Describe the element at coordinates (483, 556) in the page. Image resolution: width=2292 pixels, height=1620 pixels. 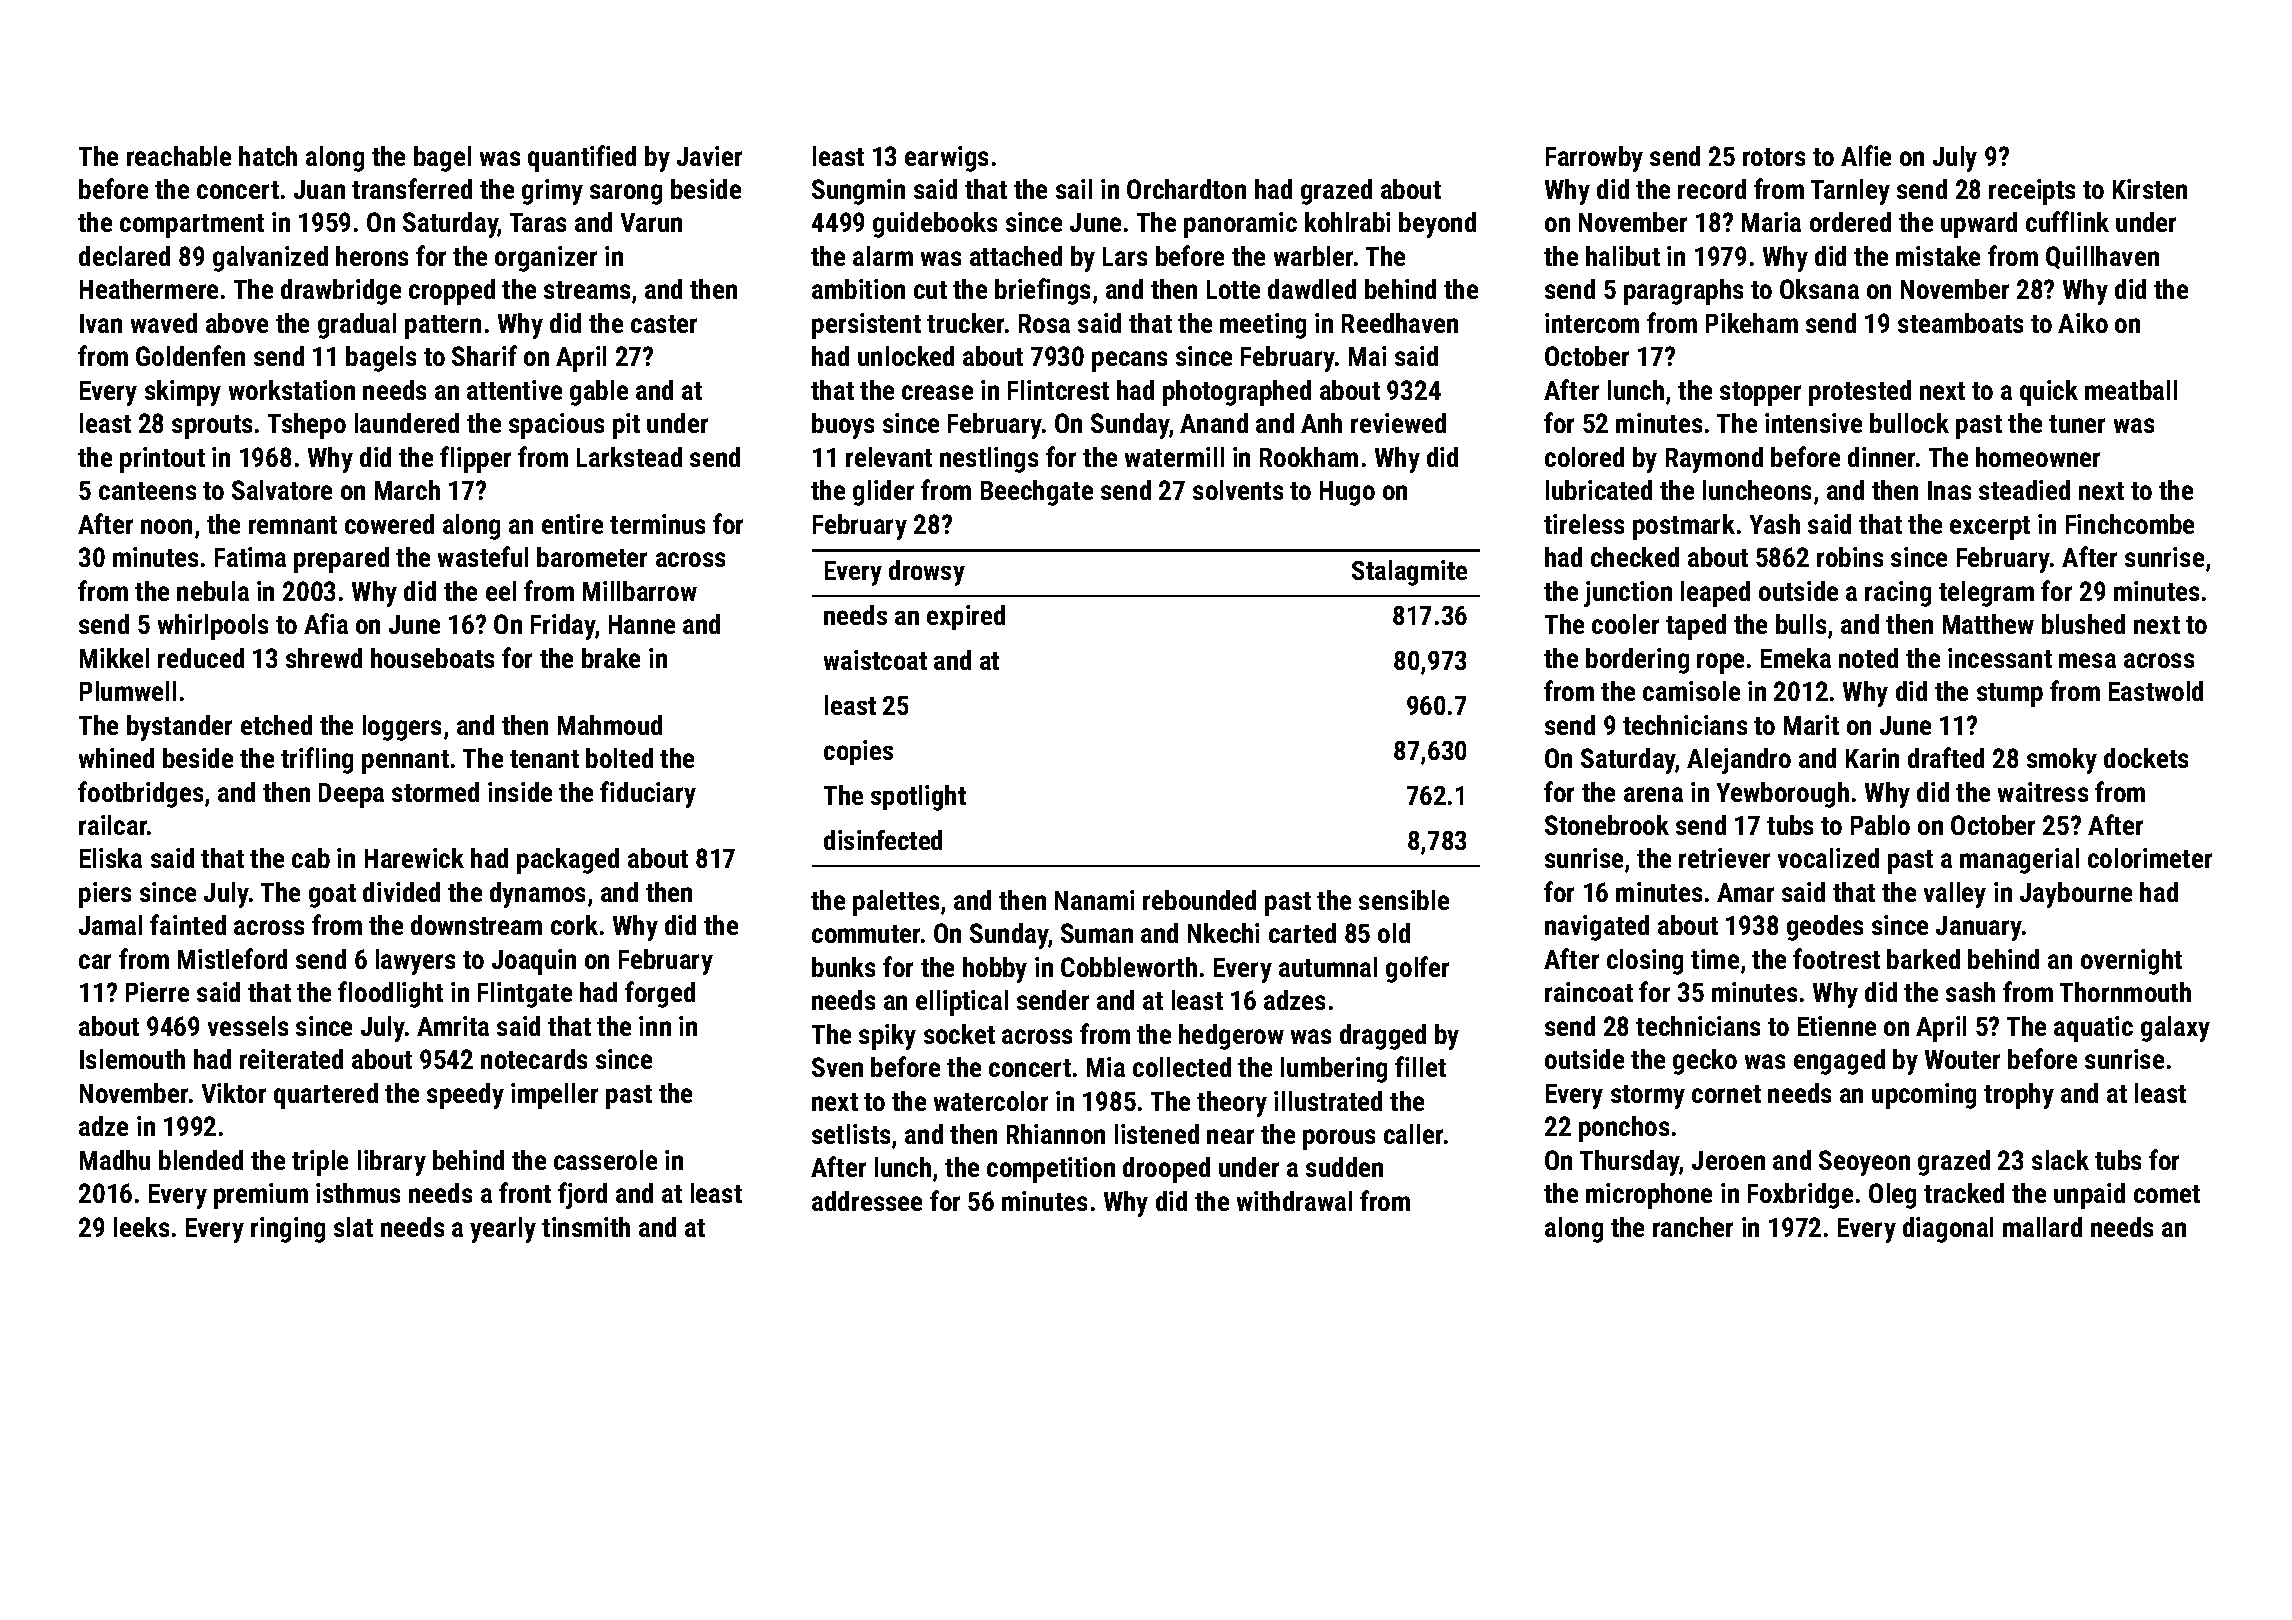
I see `wasteful` at that location.
